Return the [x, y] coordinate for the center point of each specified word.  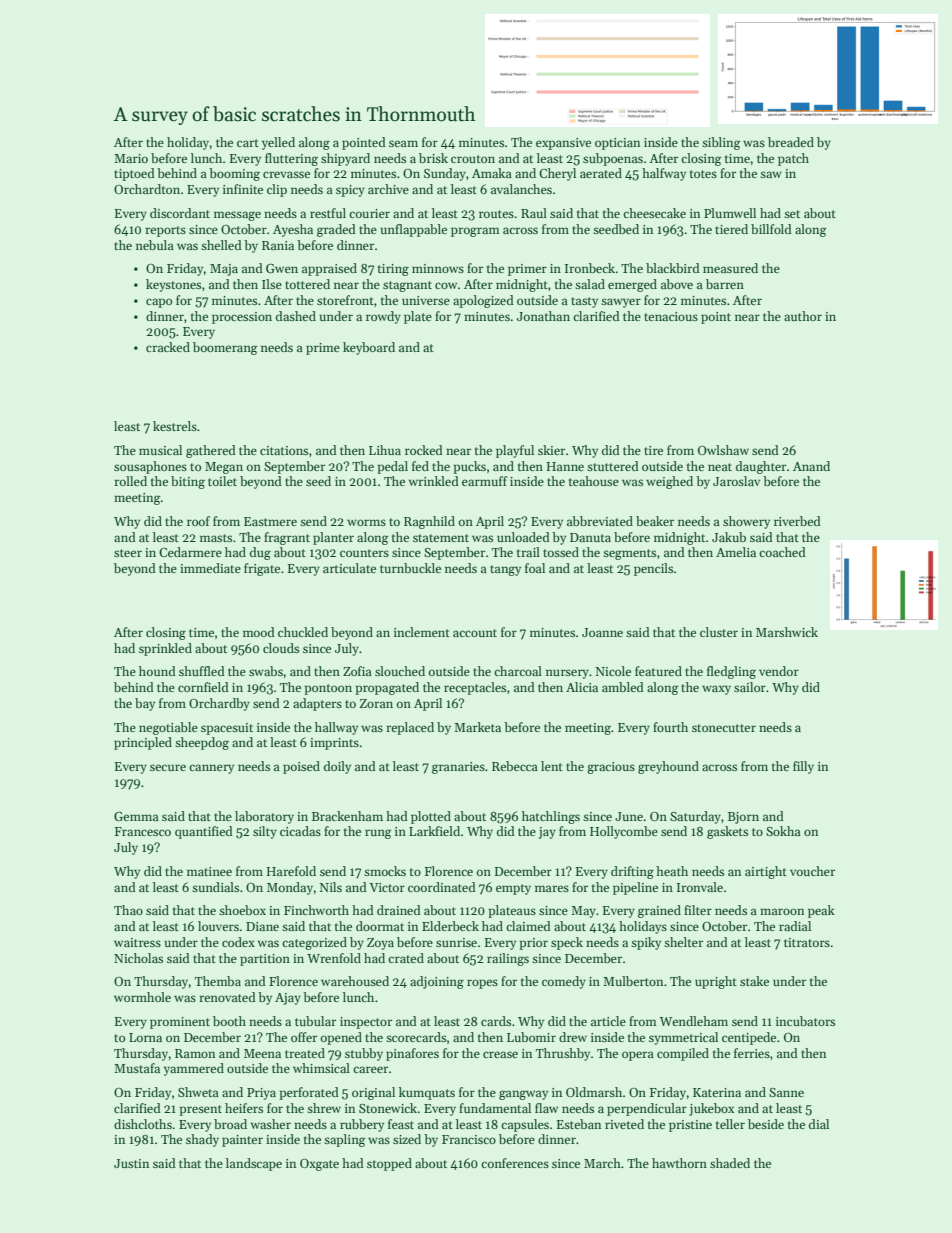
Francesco [143, 831]
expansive [563, 144]
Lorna [145, 1037]
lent [552, 766]
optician [617, 144]
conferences [515, 1163]
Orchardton [147, 189]
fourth [670, 727]
